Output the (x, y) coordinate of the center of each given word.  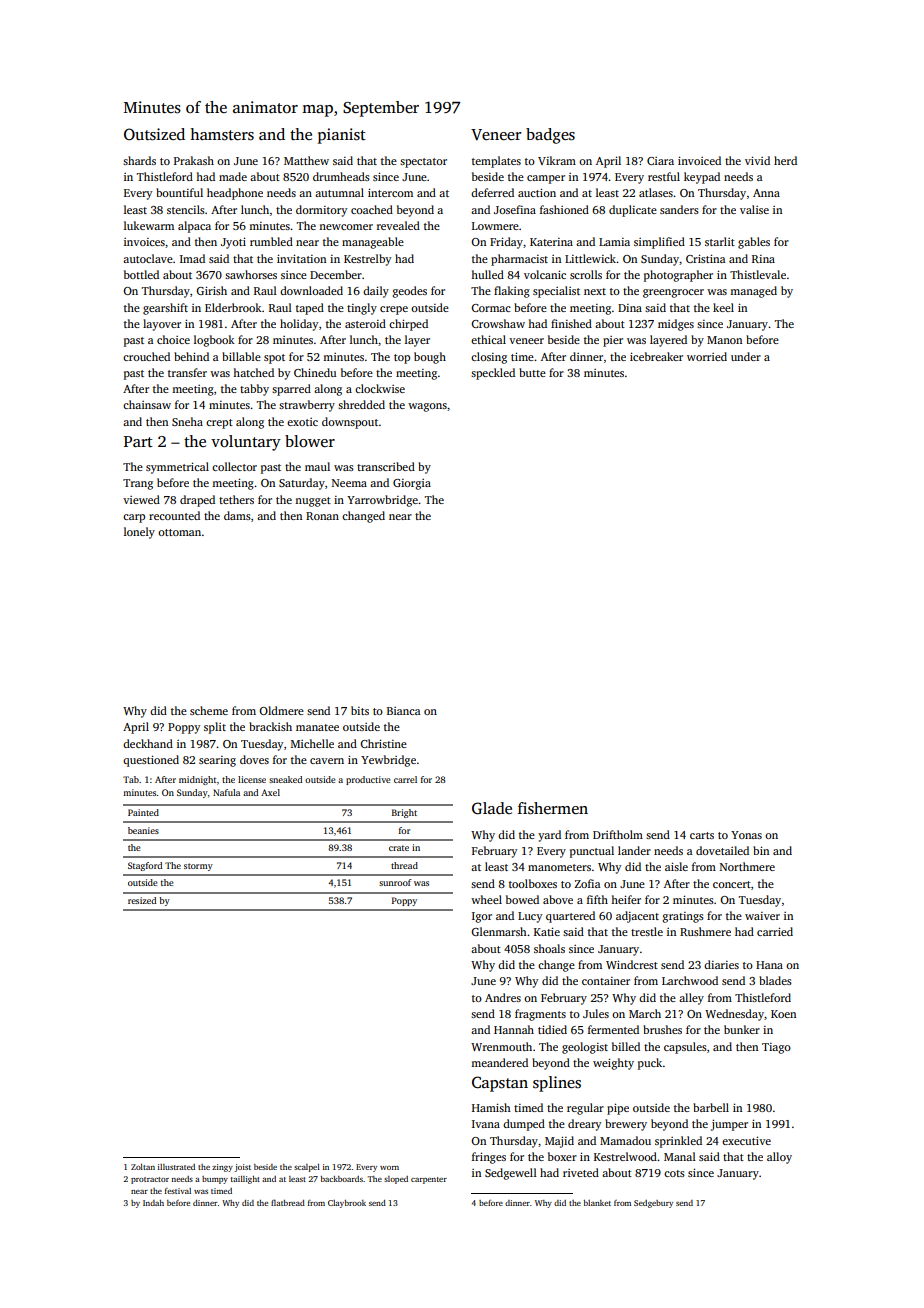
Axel (270, 792)
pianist (342, 136)
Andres (503, 997)
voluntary (246, 443)
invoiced (699, 160)
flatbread (288, 1202)
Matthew (306, 160)
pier (613, 341)
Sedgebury (653, 1204)
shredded (361, 404)
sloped (396, 1180)
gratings (683, 917)
